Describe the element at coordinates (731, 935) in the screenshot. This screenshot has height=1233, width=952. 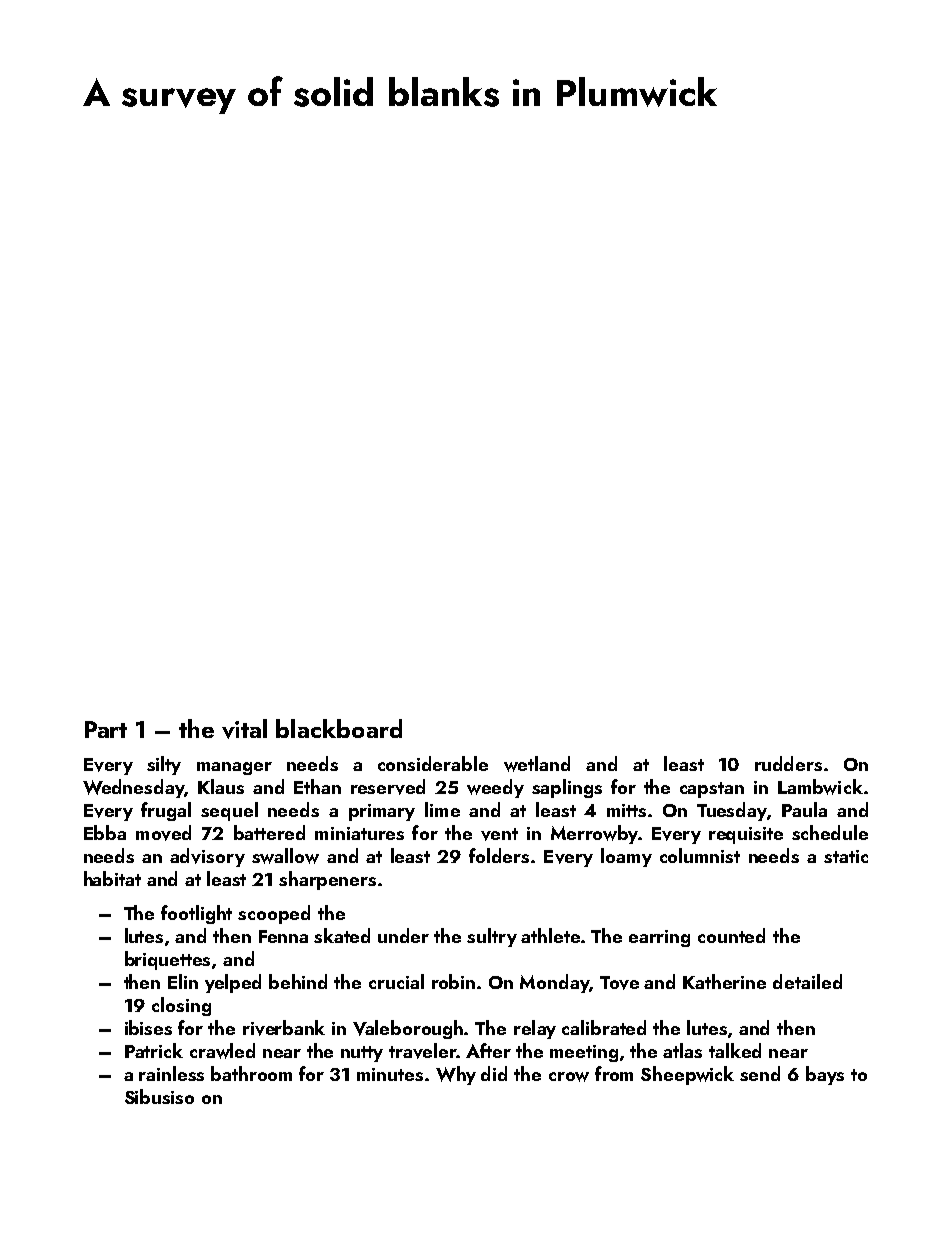
I see `counted` at that location.
